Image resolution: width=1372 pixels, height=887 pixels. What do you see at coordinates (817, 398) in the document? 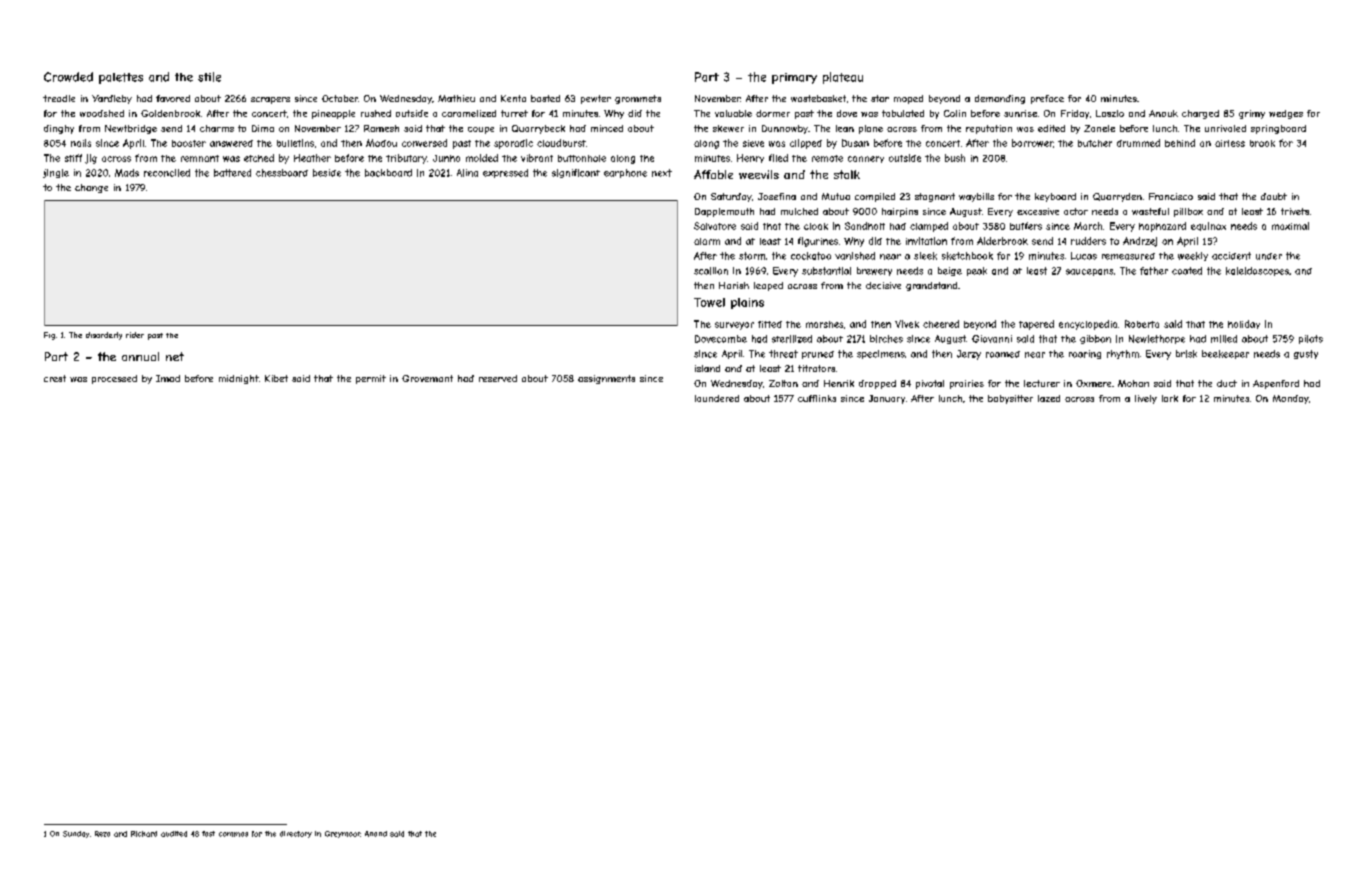
I see `cufflinks` at bounding box center [817, 398].
